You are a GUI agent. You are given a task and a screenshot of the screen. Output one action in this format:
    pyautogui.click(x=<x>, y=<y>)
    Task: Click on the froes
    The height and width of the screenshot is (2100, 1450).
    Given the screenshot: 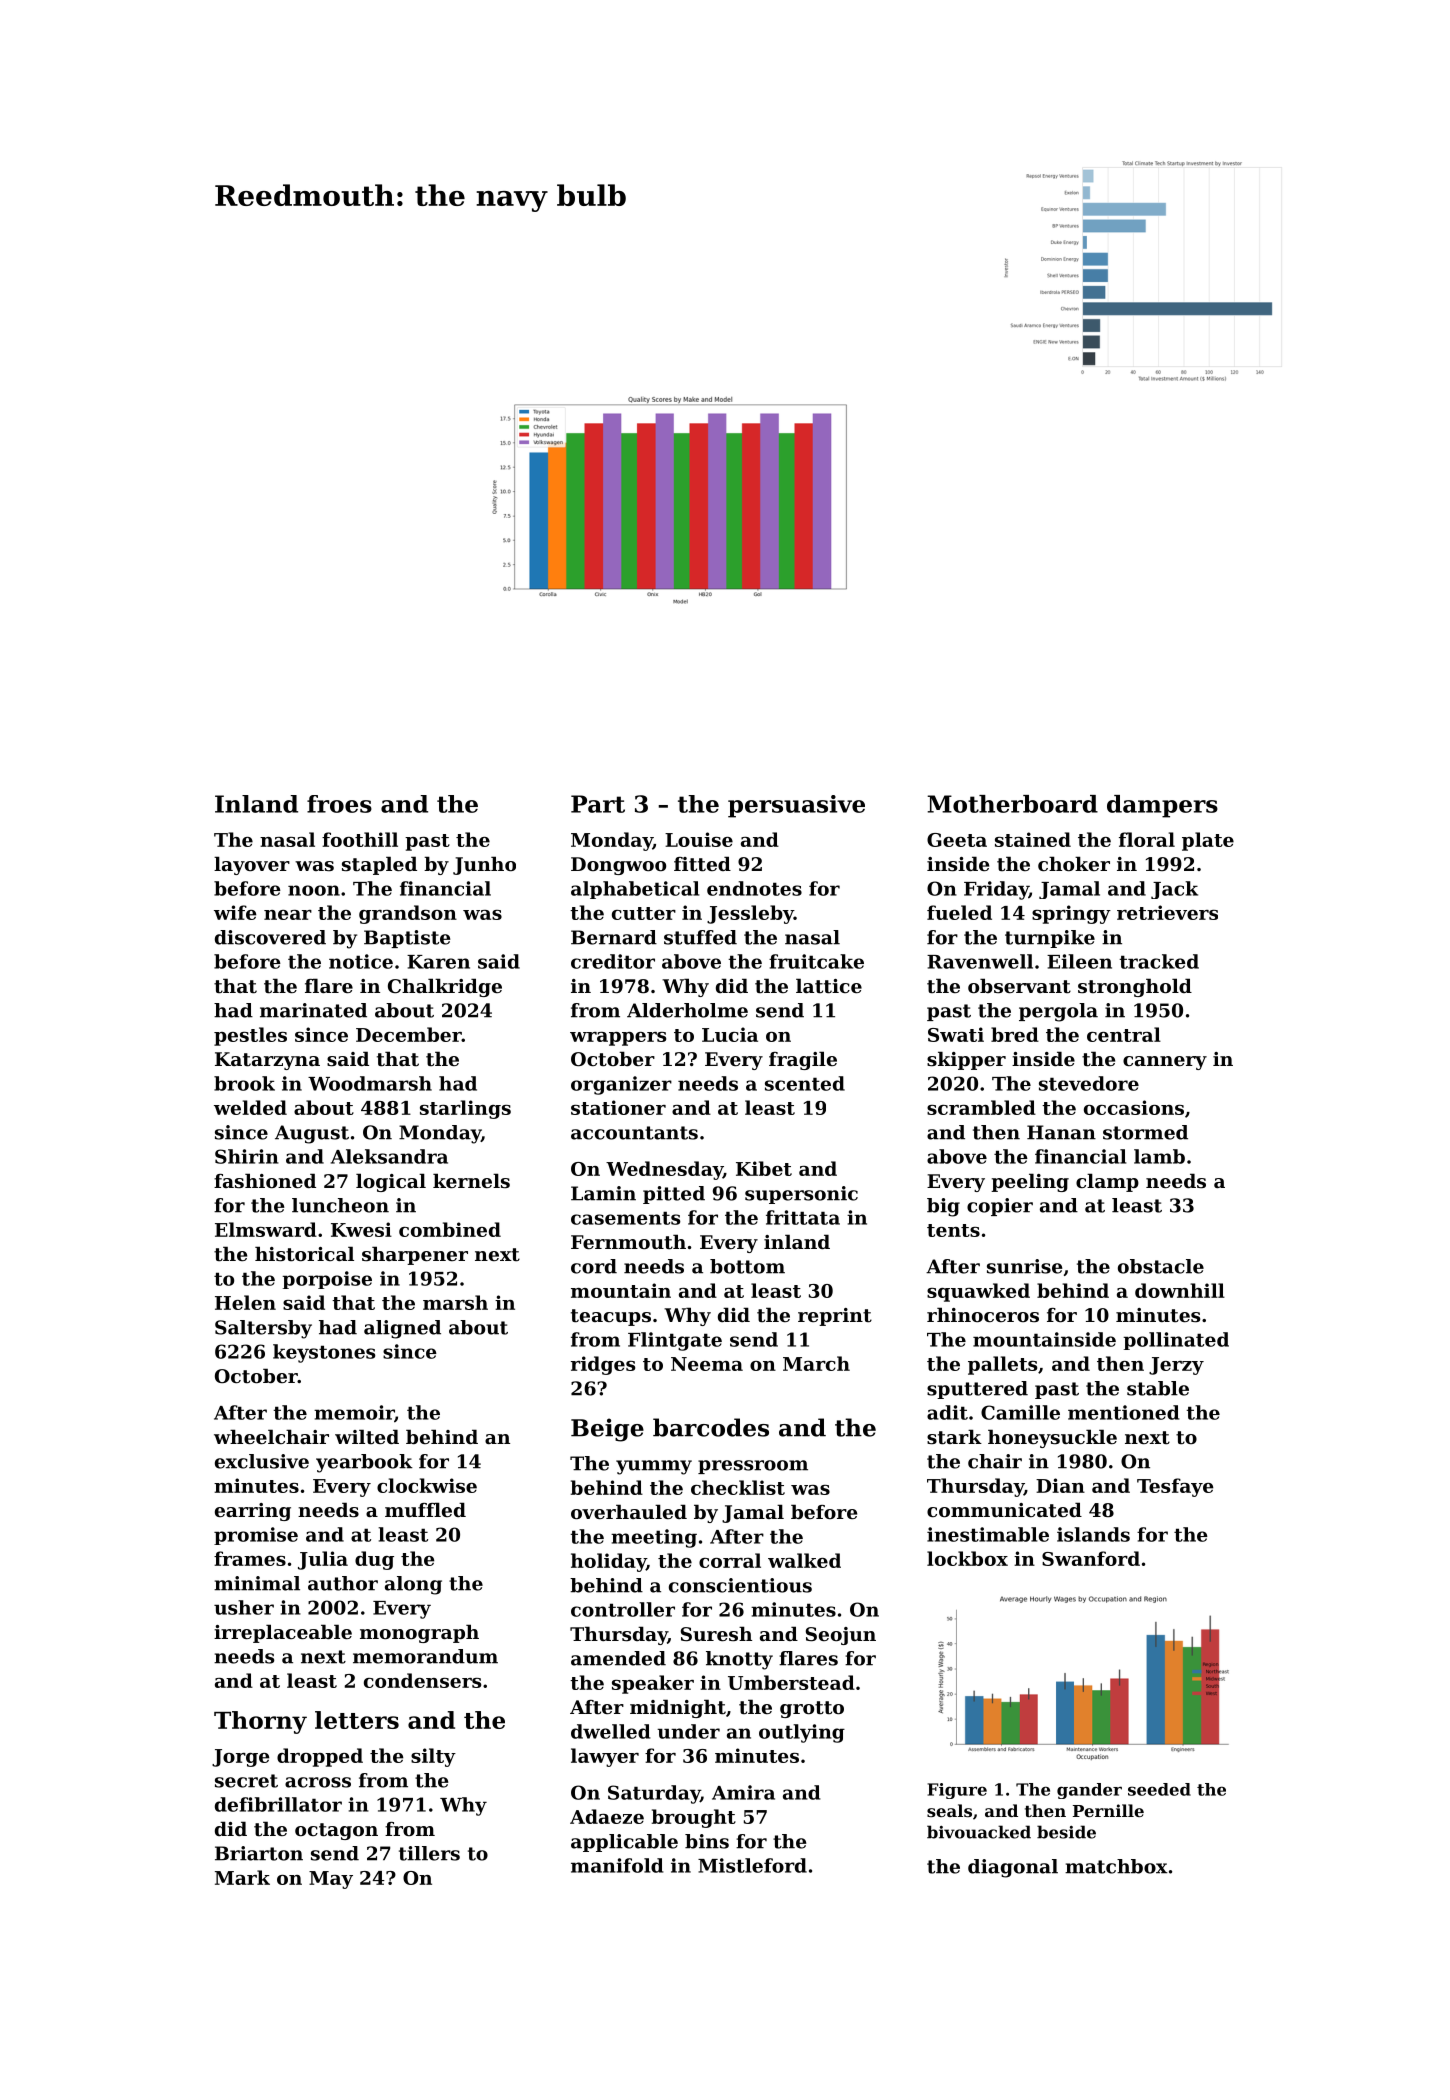 What is the action you would take?
    pyautogui.click(x=339, y=804)
